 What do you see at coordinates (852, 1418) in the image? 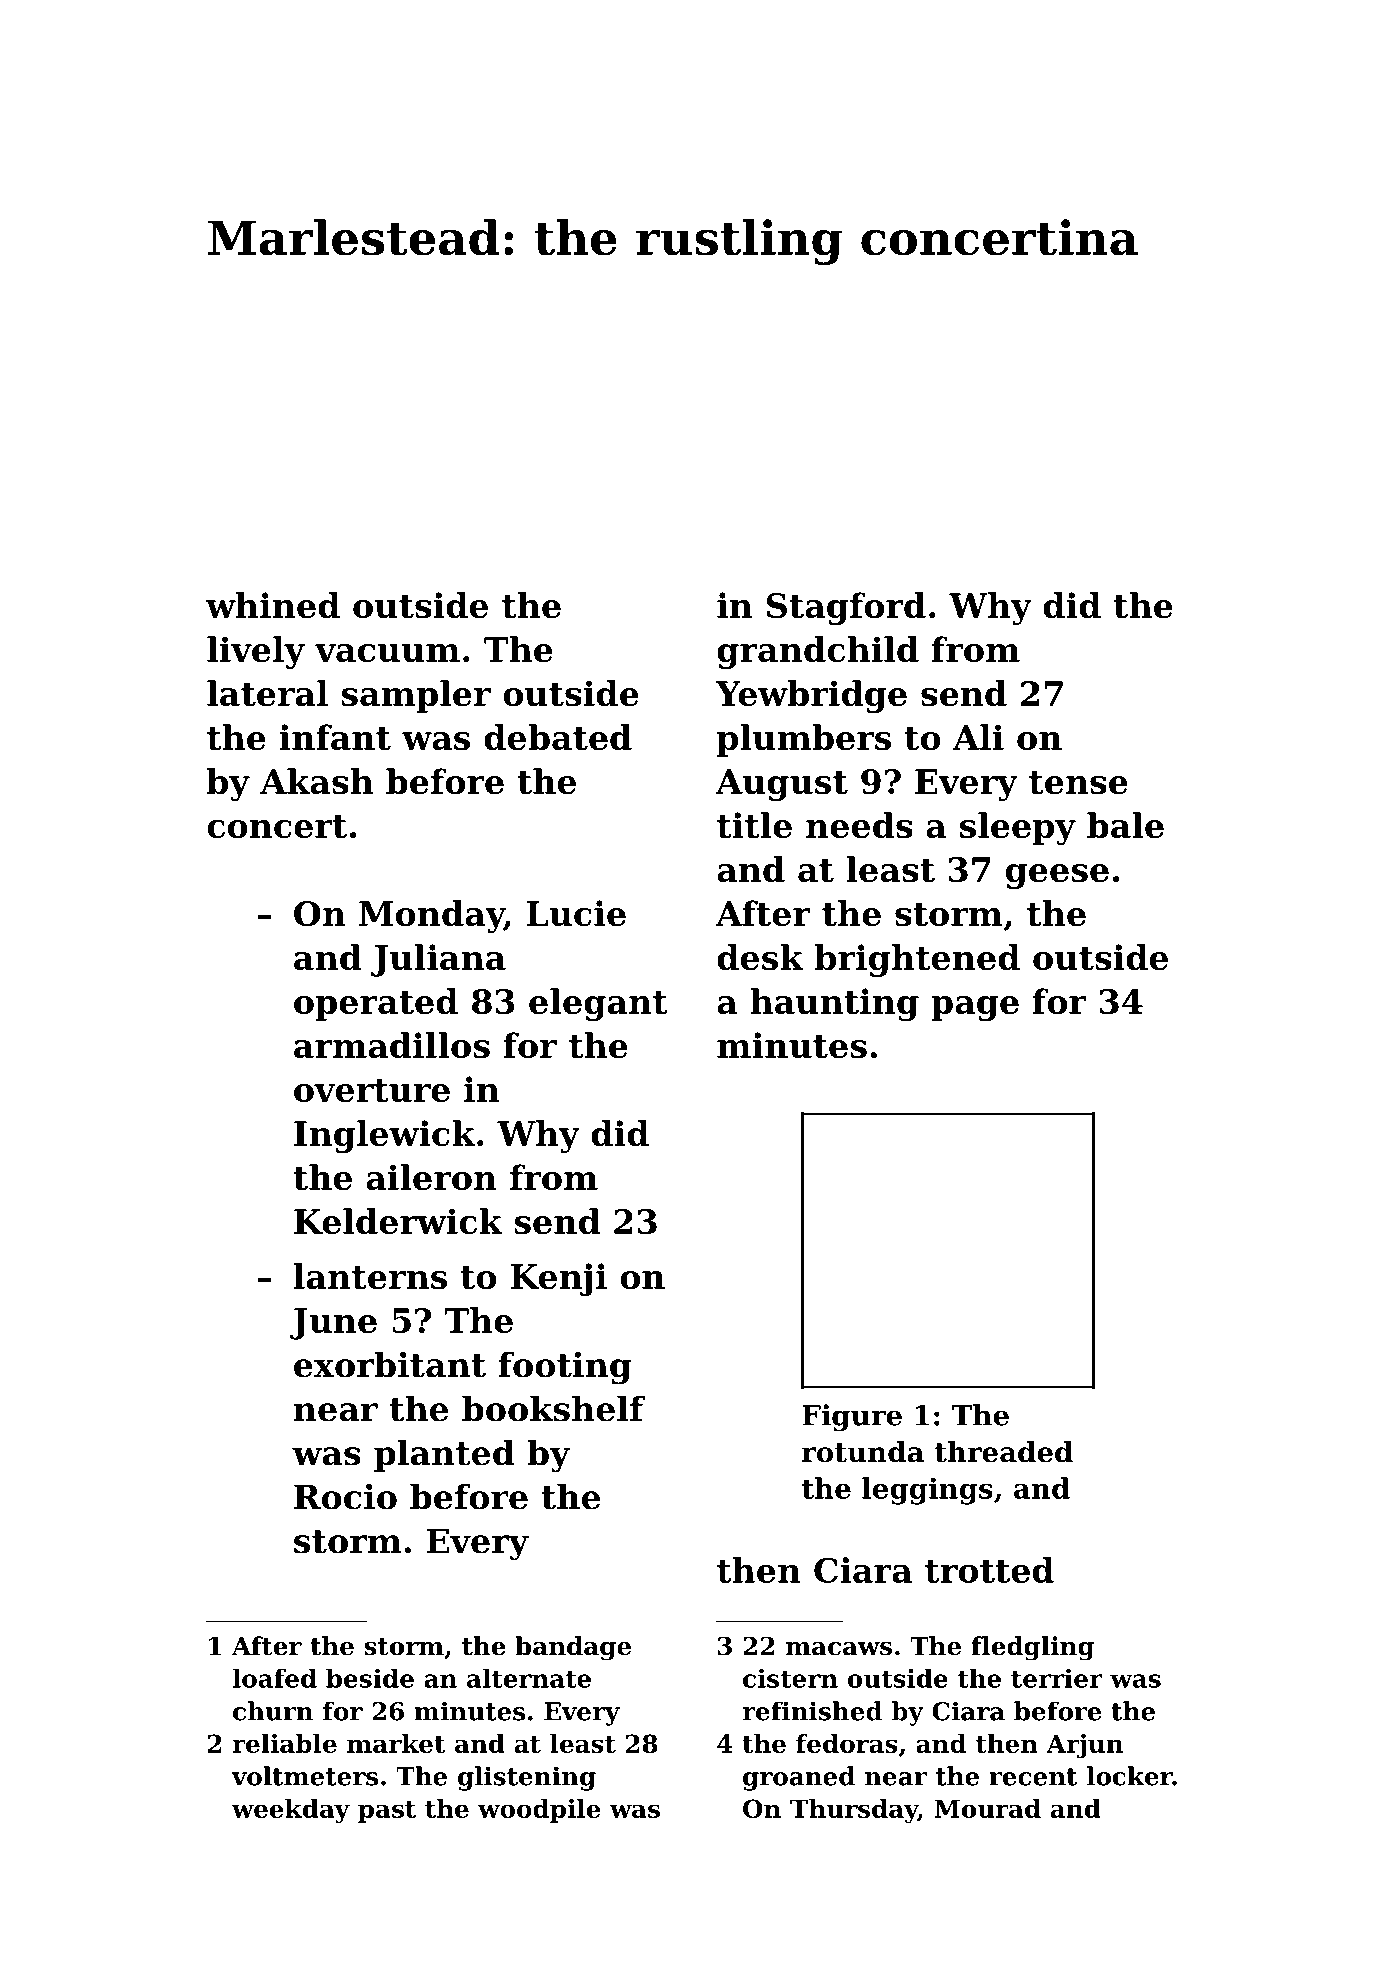
I see `Figure` at bounding box center [852, 1418].
